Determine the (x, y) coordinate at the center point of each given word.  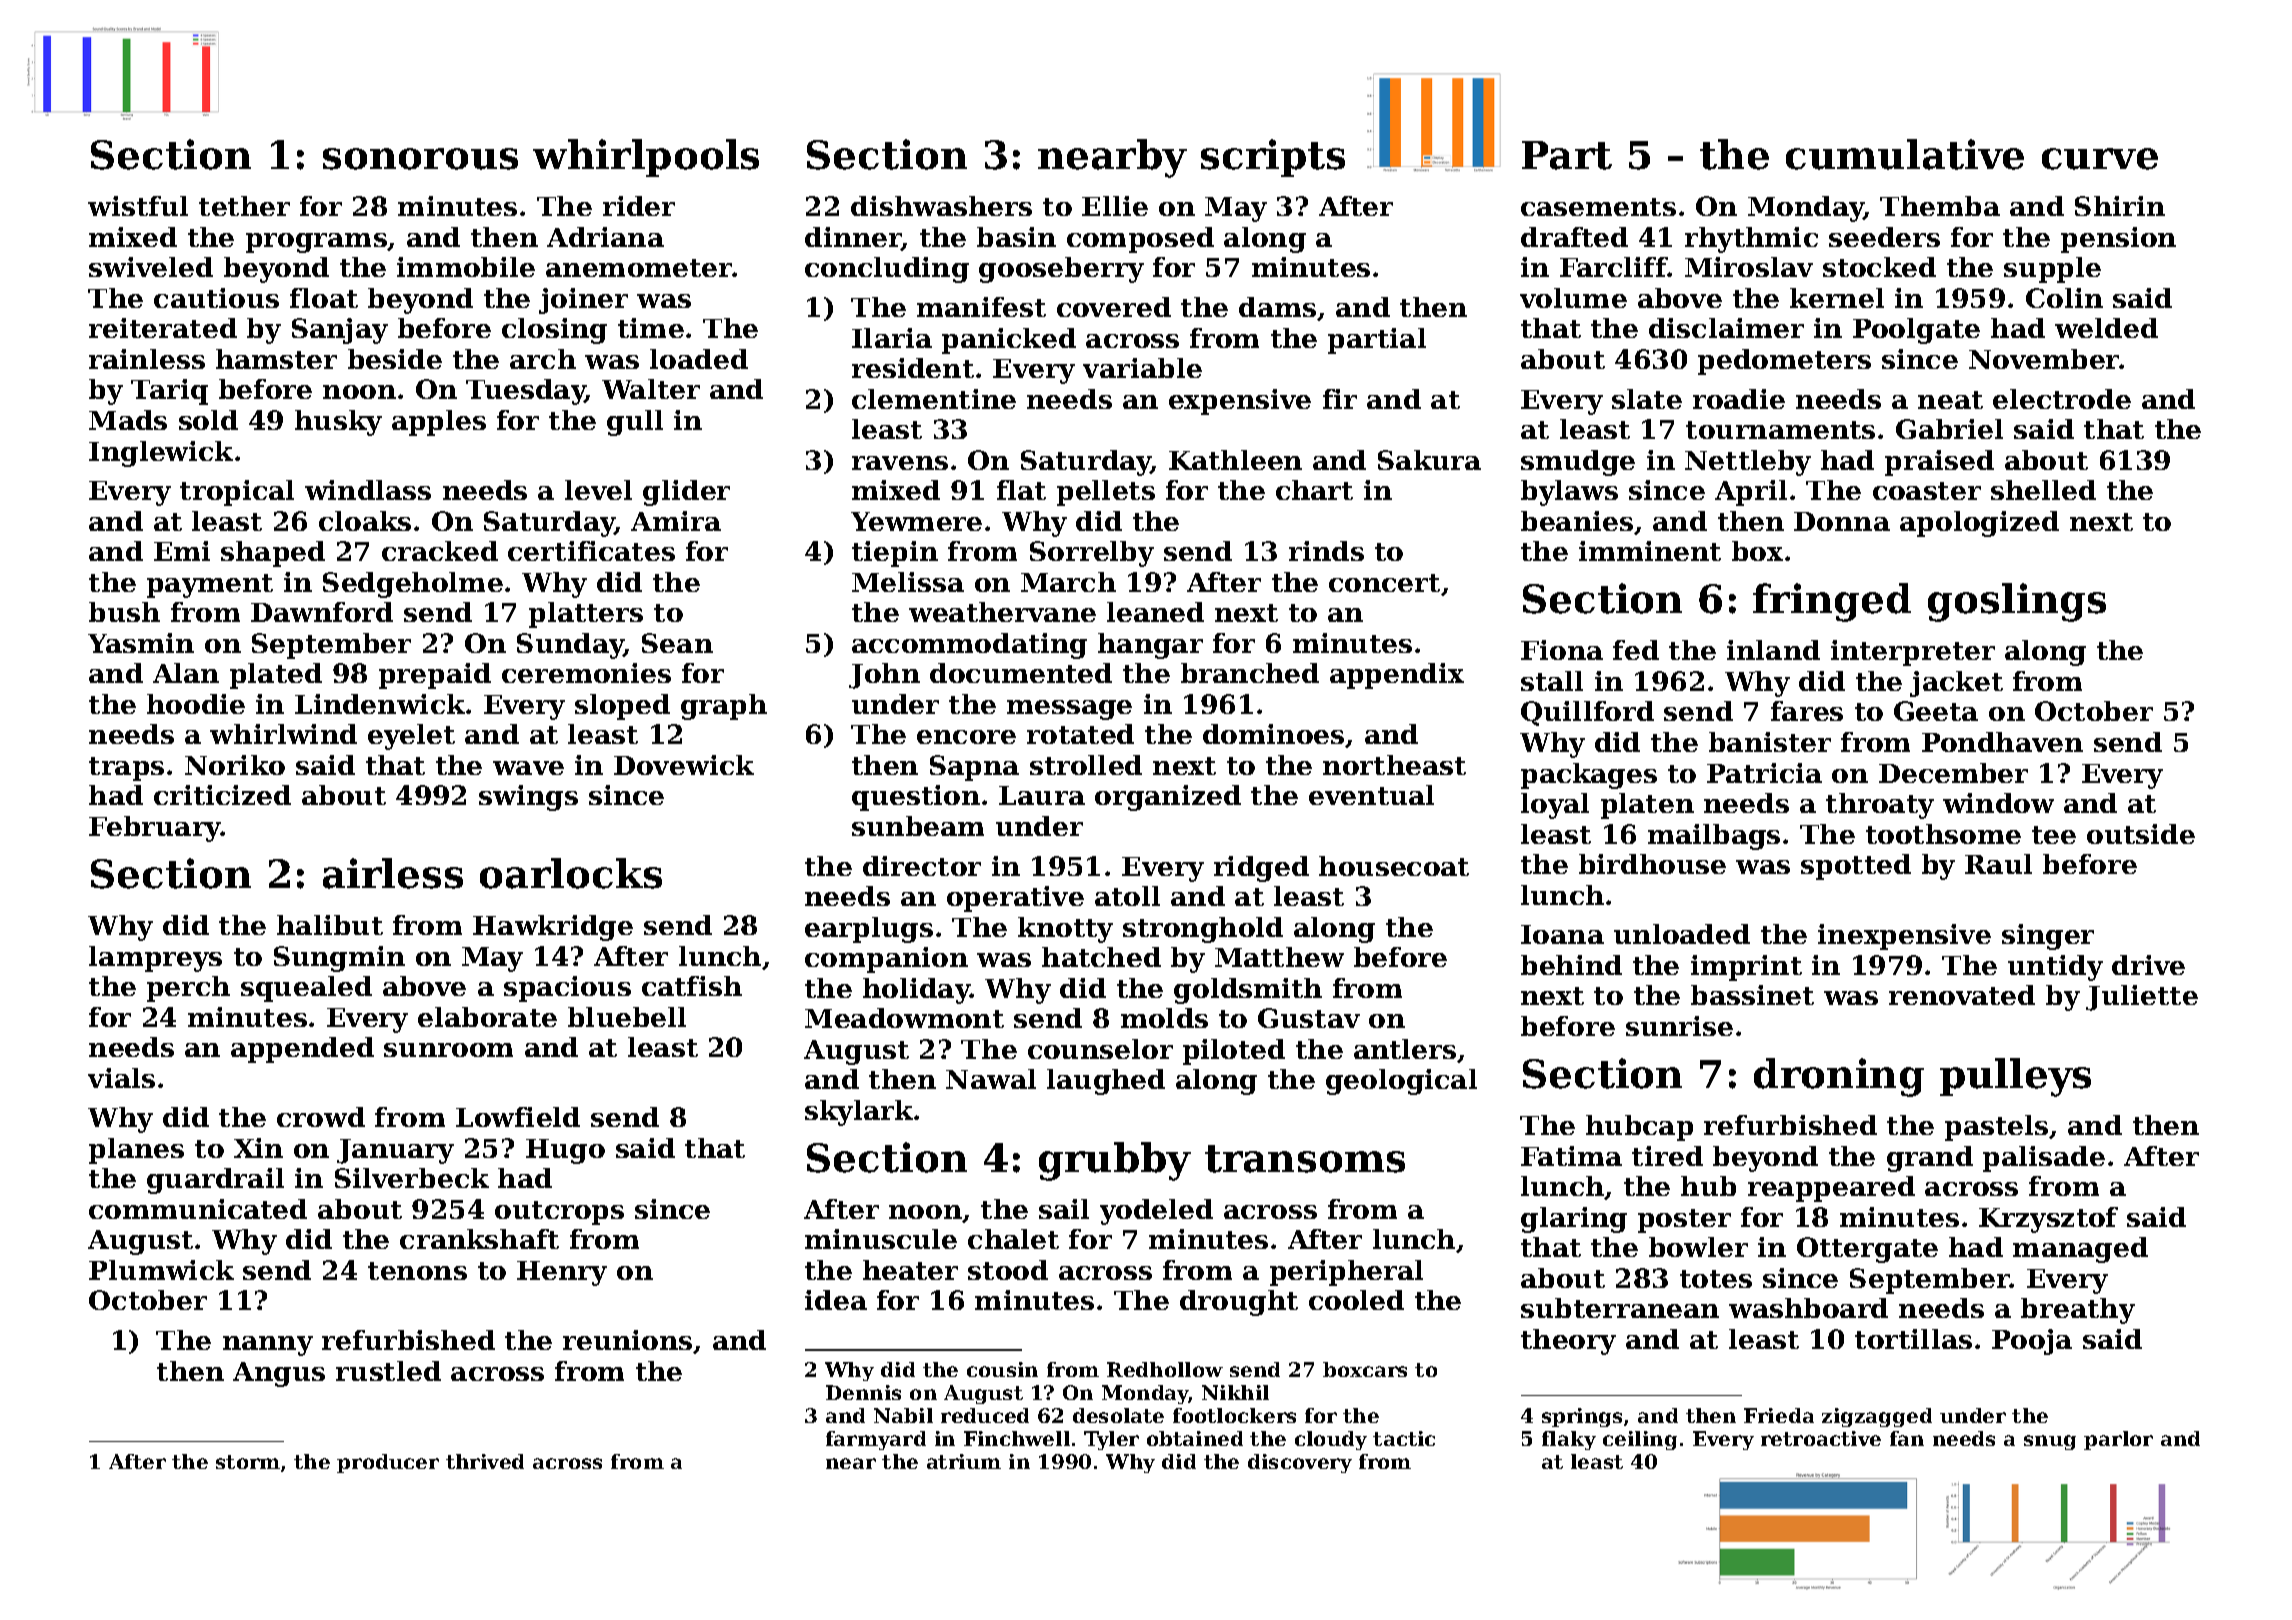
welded (2106, 328)
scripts (1273, 158)
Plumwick (161, 1270)
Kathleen (1235, 460)
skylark (859, 1113)
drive (2148, 965)
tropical (237, 493)
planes (136, 1151)
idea (836, 1300)
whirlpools (646, 158)
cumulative (1905, 154)
